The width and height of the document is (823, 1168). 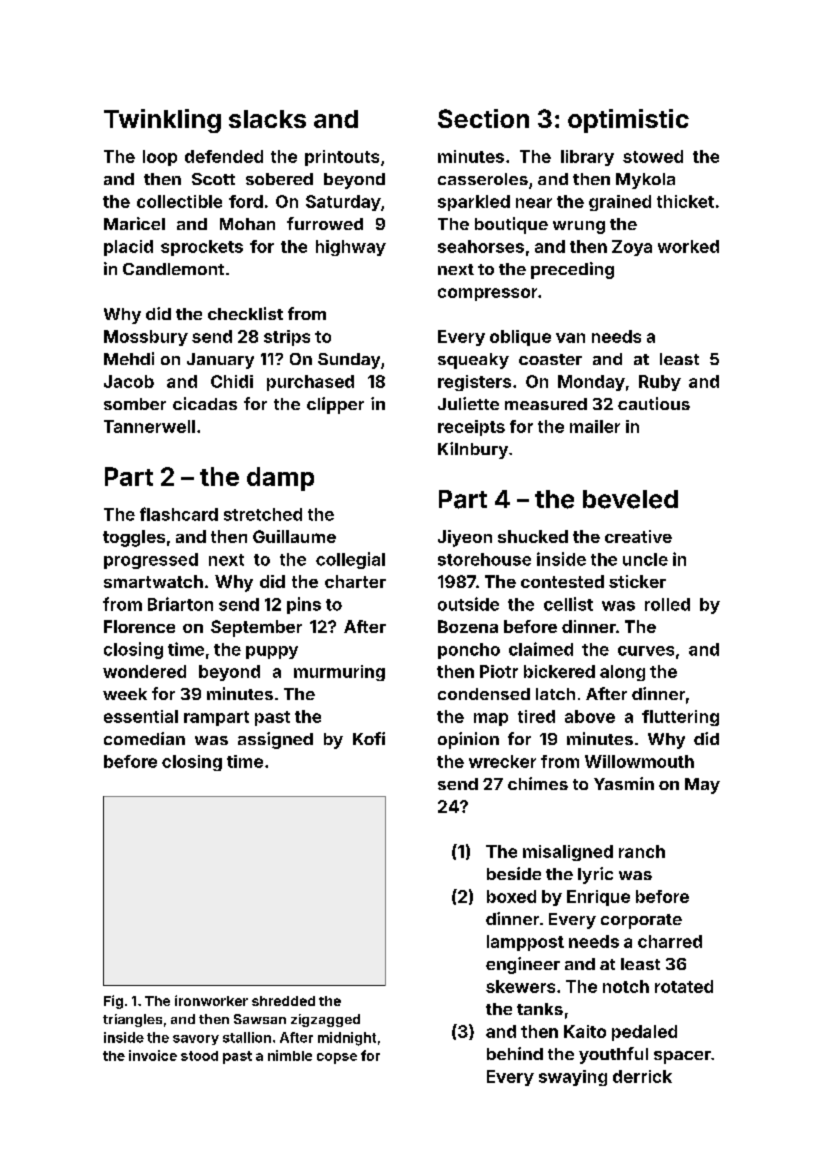 What do you see at coordinates (179, 514) in the document?
I see `flashcard` at bounding box center [179, 514].
